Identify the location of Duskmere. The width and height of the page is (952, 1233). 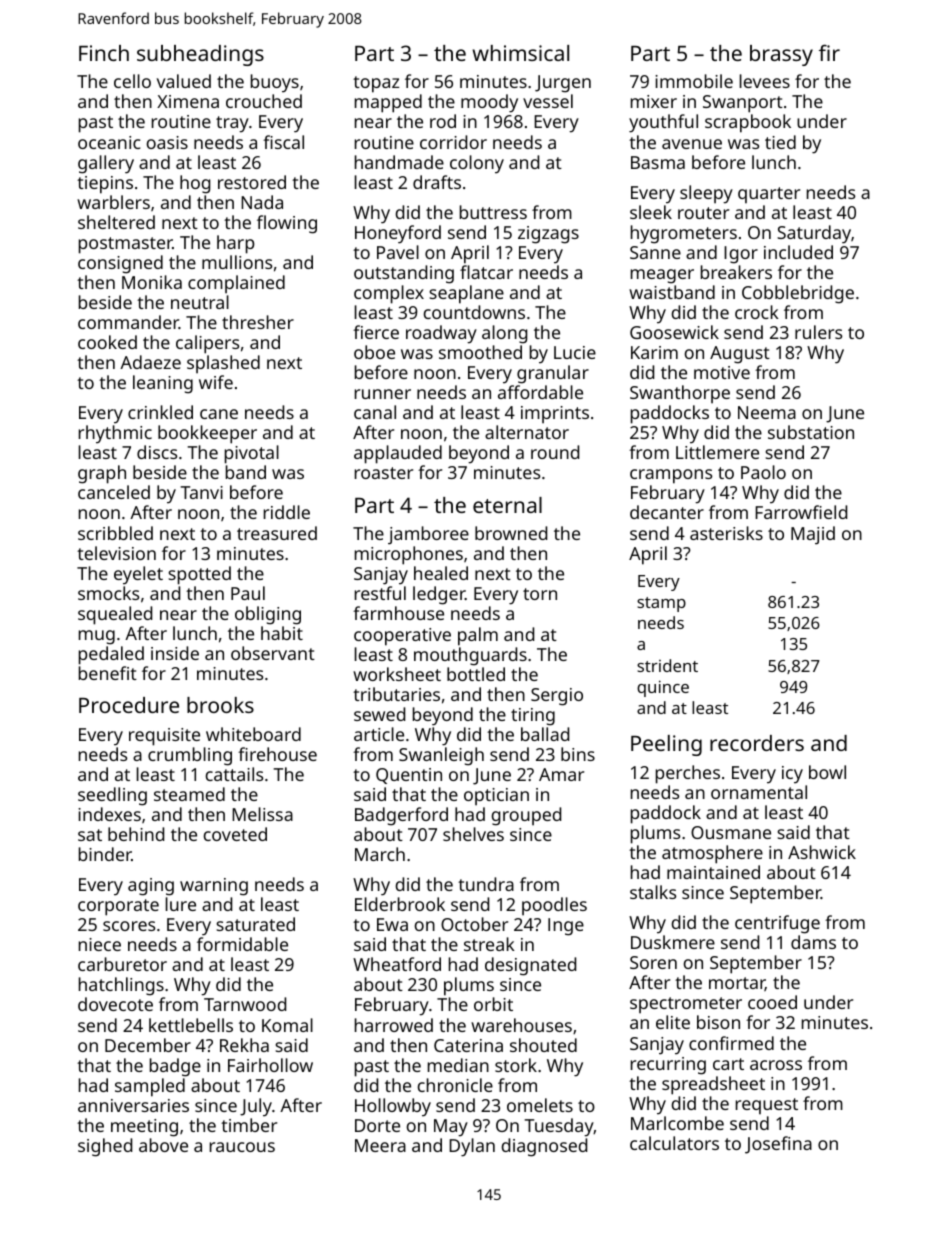
(673, 942).
